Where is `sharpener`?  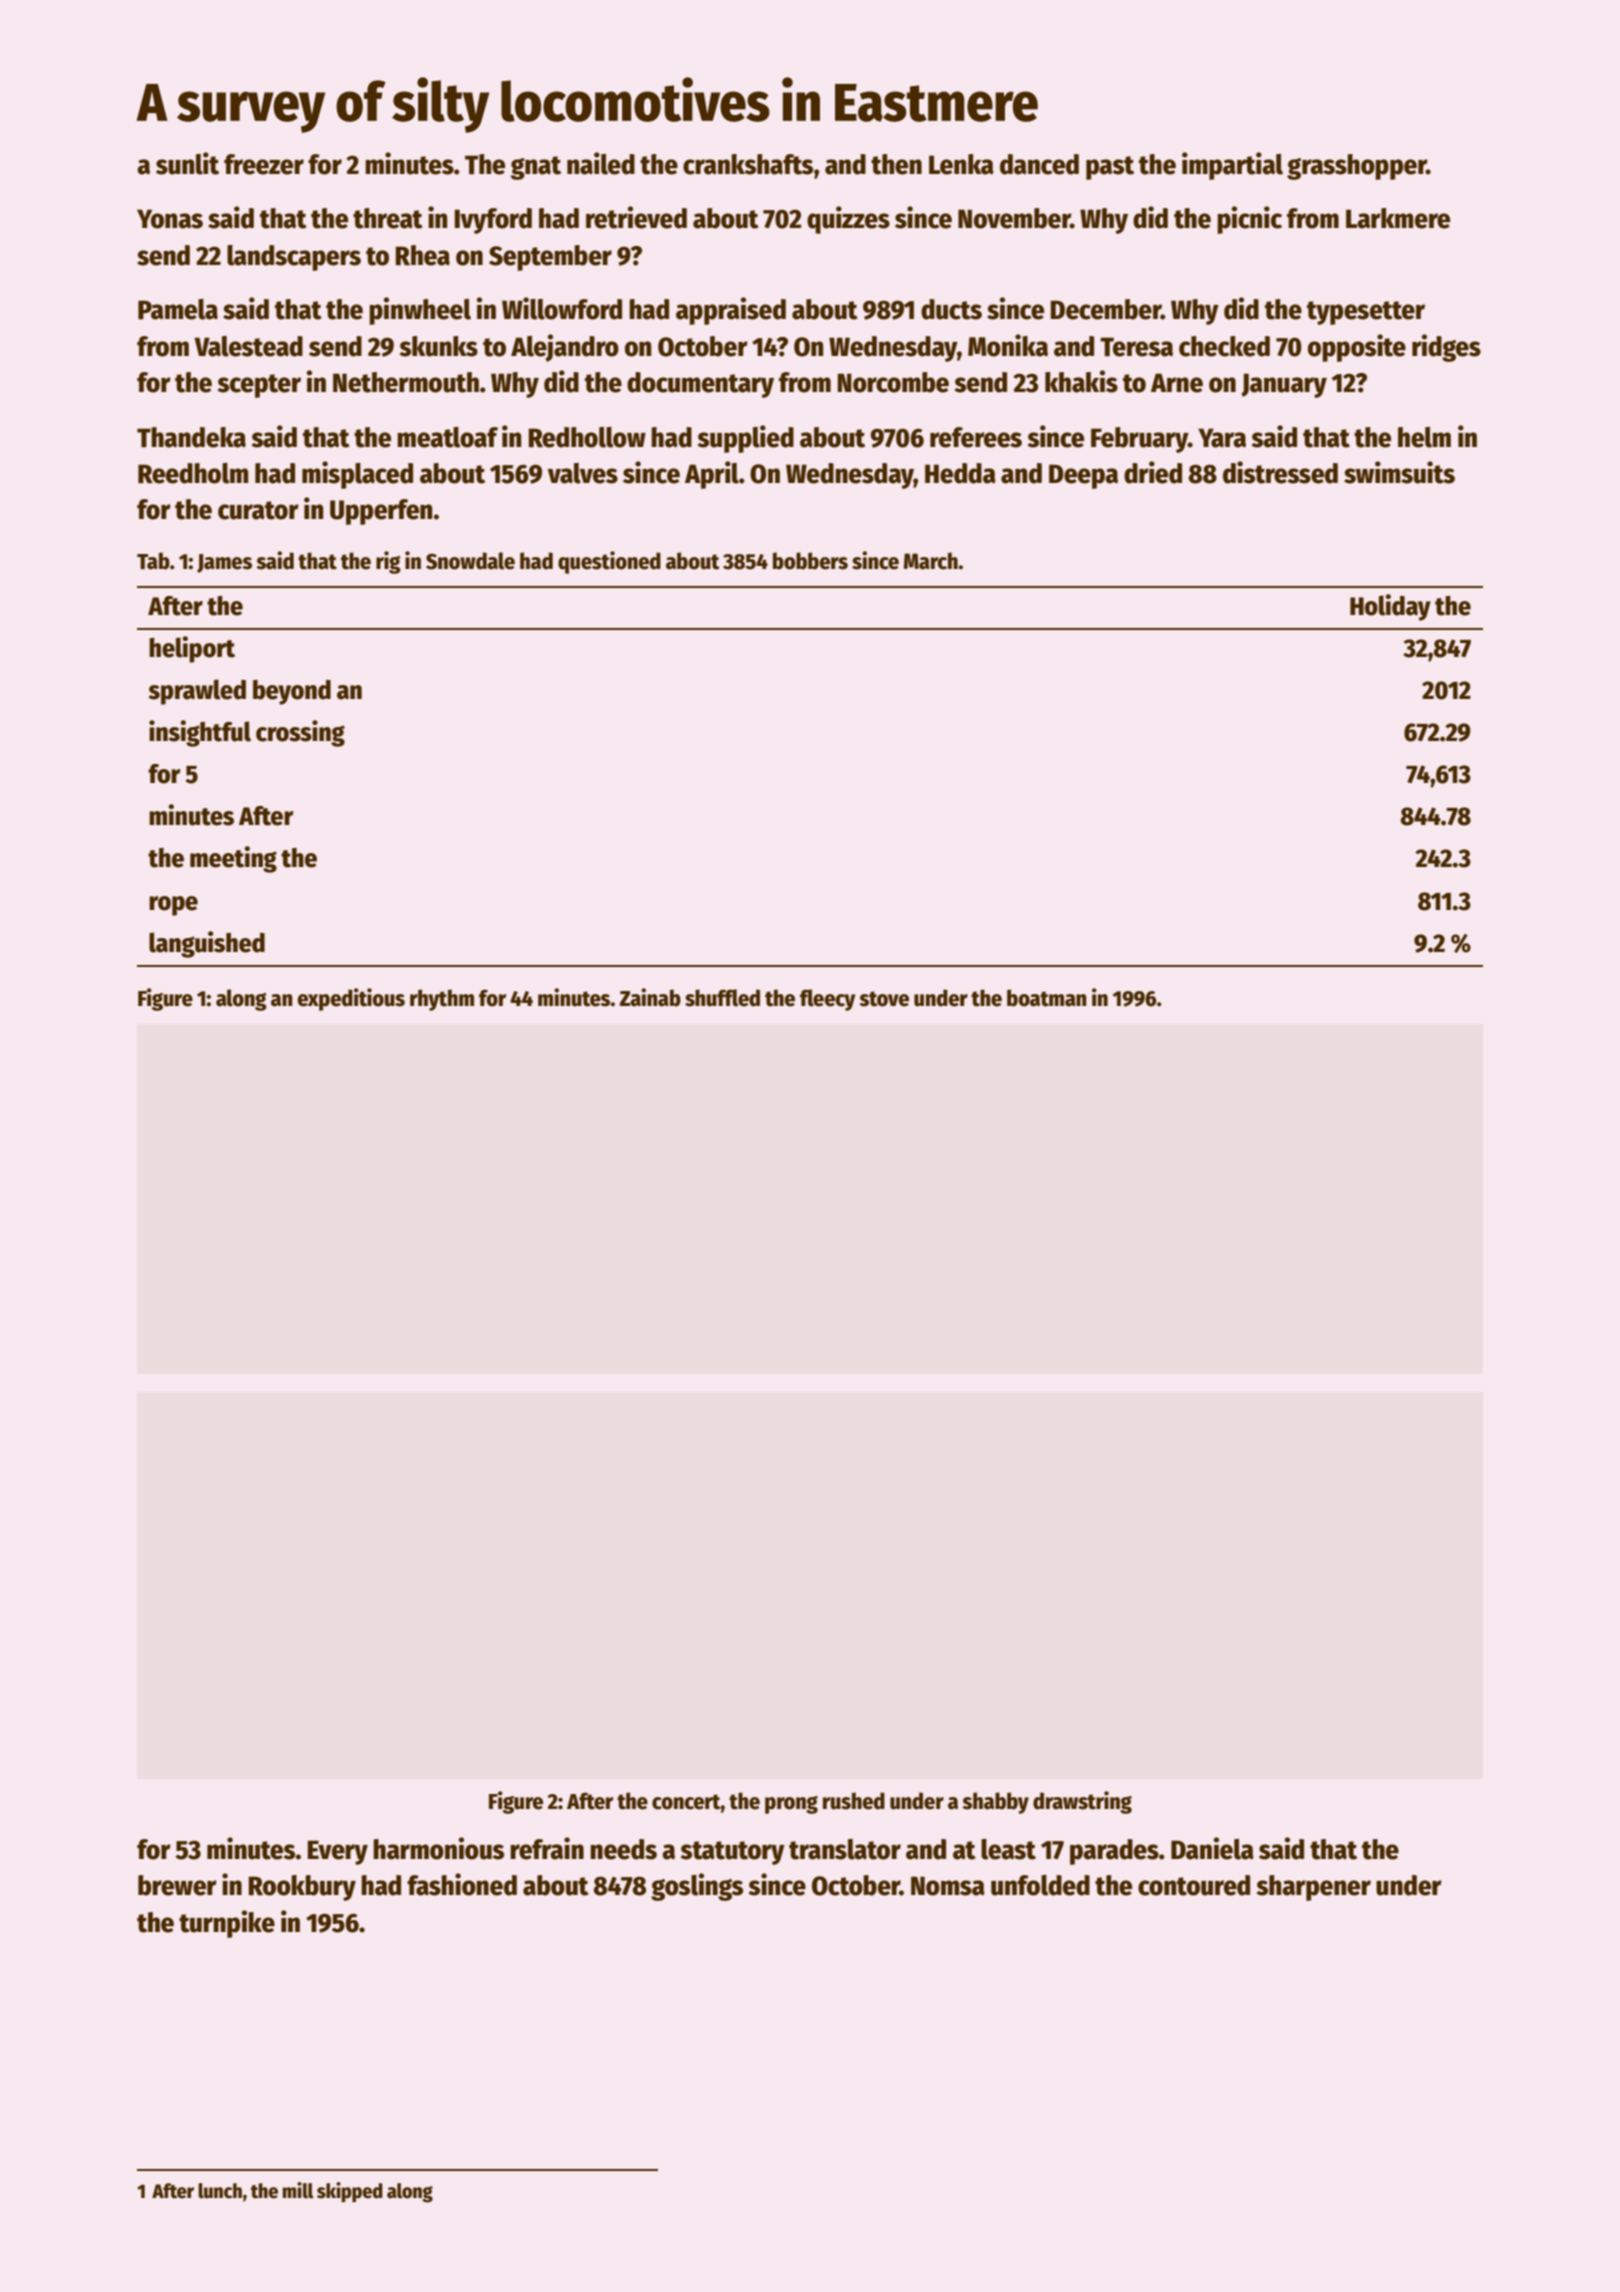 sharpener is located at coordinates (1314, 1888).
